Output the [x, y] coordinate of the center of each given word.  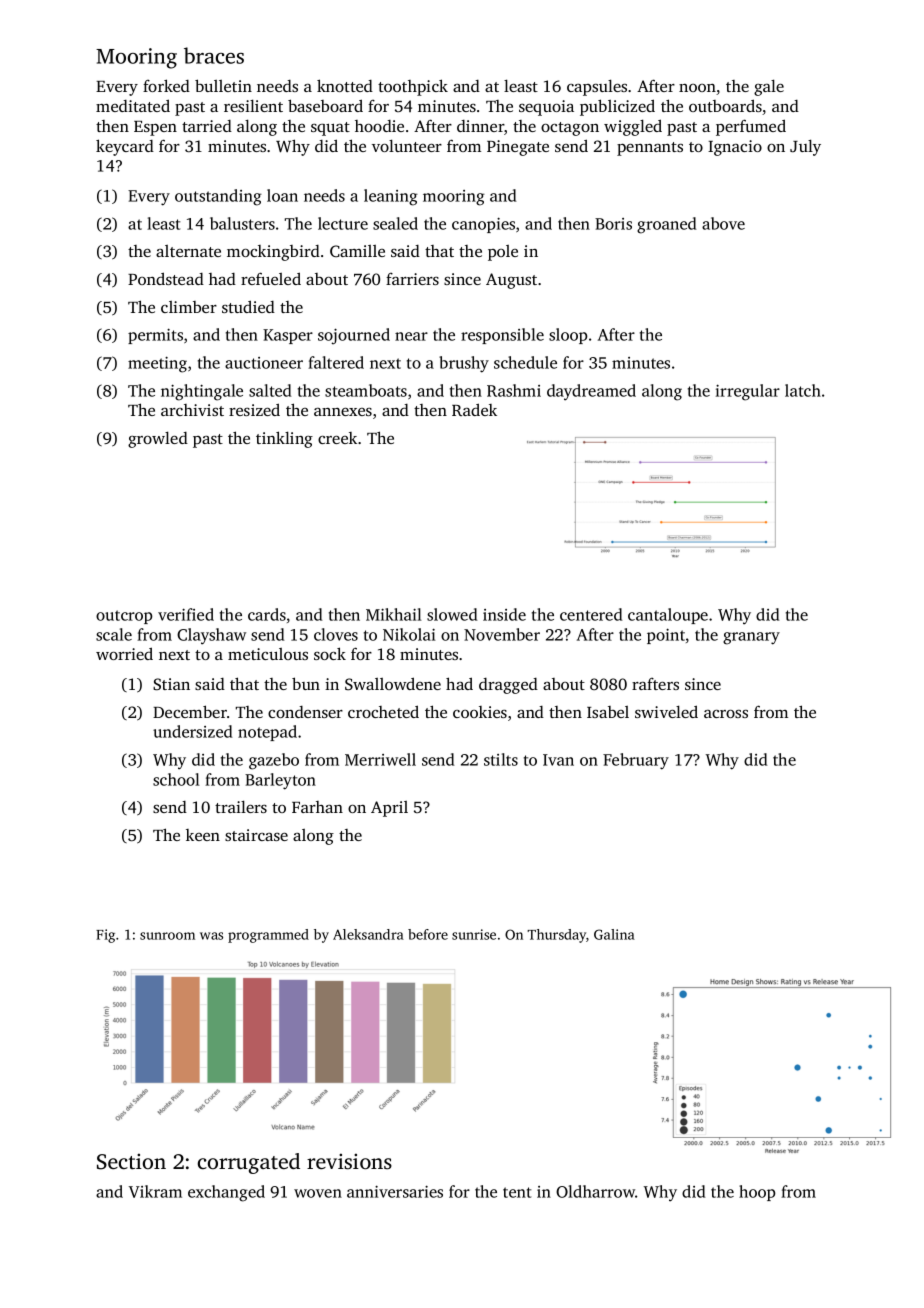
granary [751, 638]
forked [166, 85]
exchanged [226, 1193]
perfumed [751, 127]
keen [203, 835]
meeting [157, 364]
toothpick [413, 87]
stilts [501, 759]
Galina [614, 934]
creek [337, 438]
